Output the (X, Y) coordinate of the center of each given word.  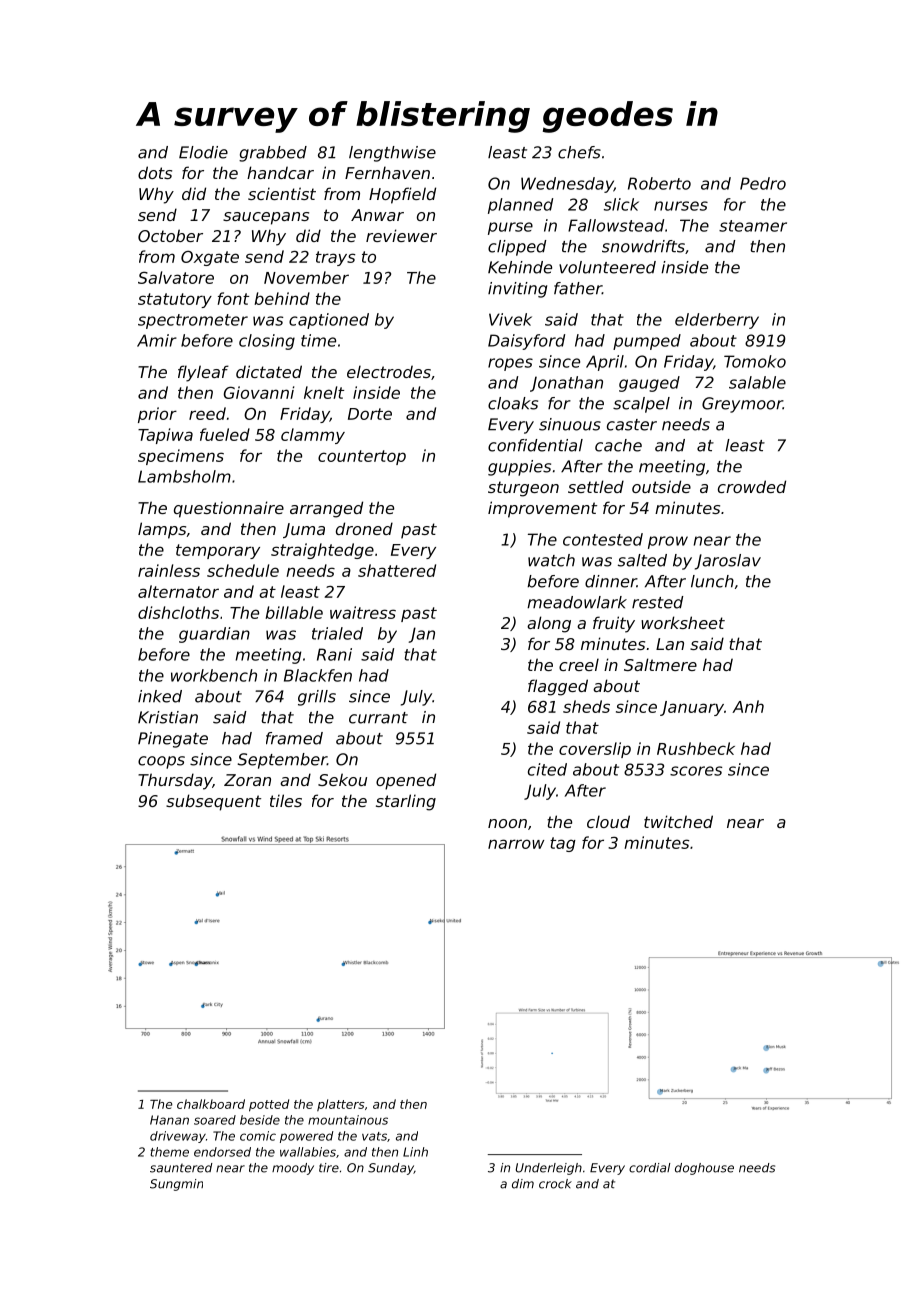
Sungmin (176, 1185)
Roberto (659, 183)
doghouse (704, 1169)
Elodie (203, 152)
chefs (579, 152)
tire (329, 1168)
